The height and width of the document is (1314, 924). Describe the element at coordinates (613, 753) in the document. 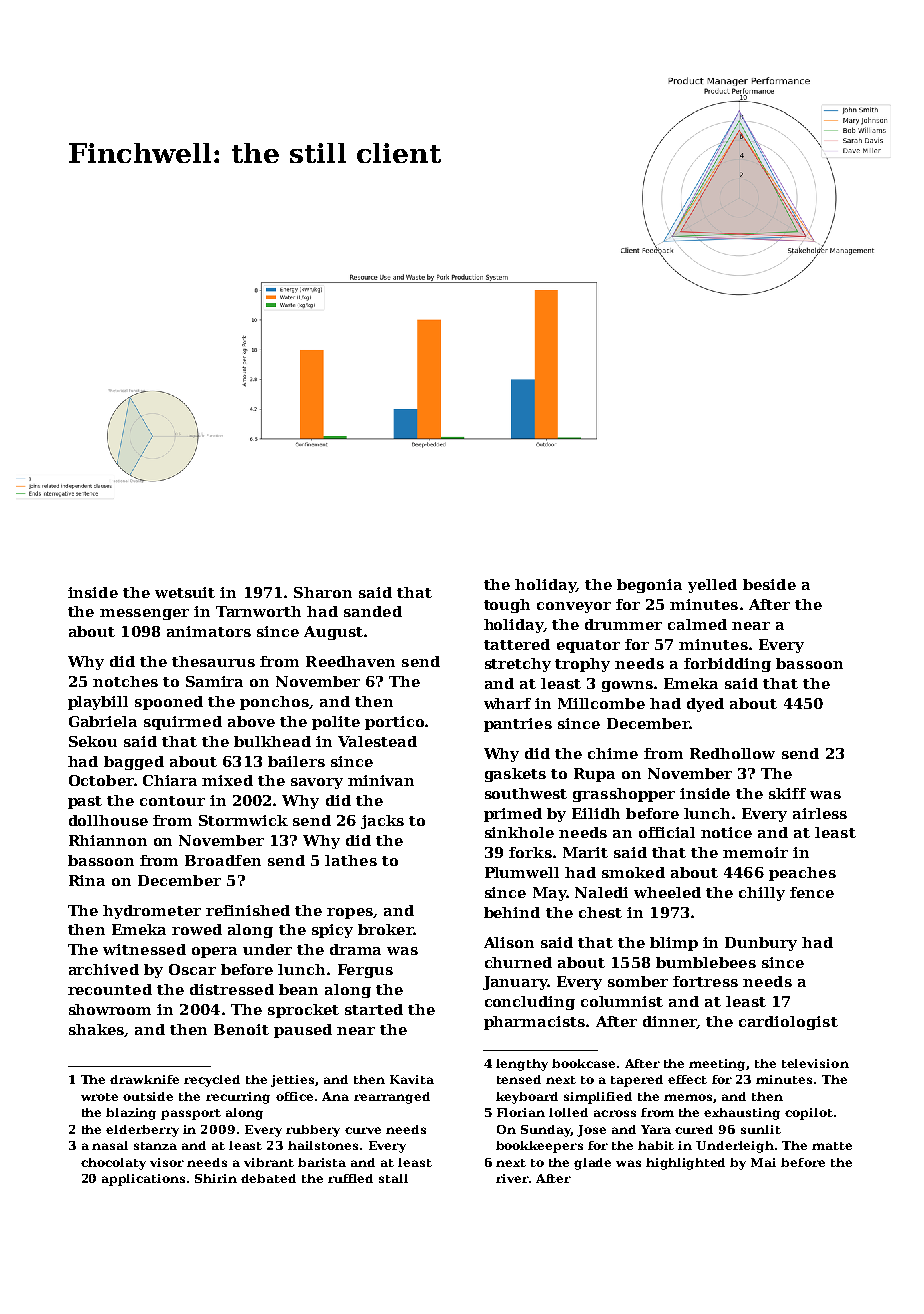

I see `chime` at that location.
